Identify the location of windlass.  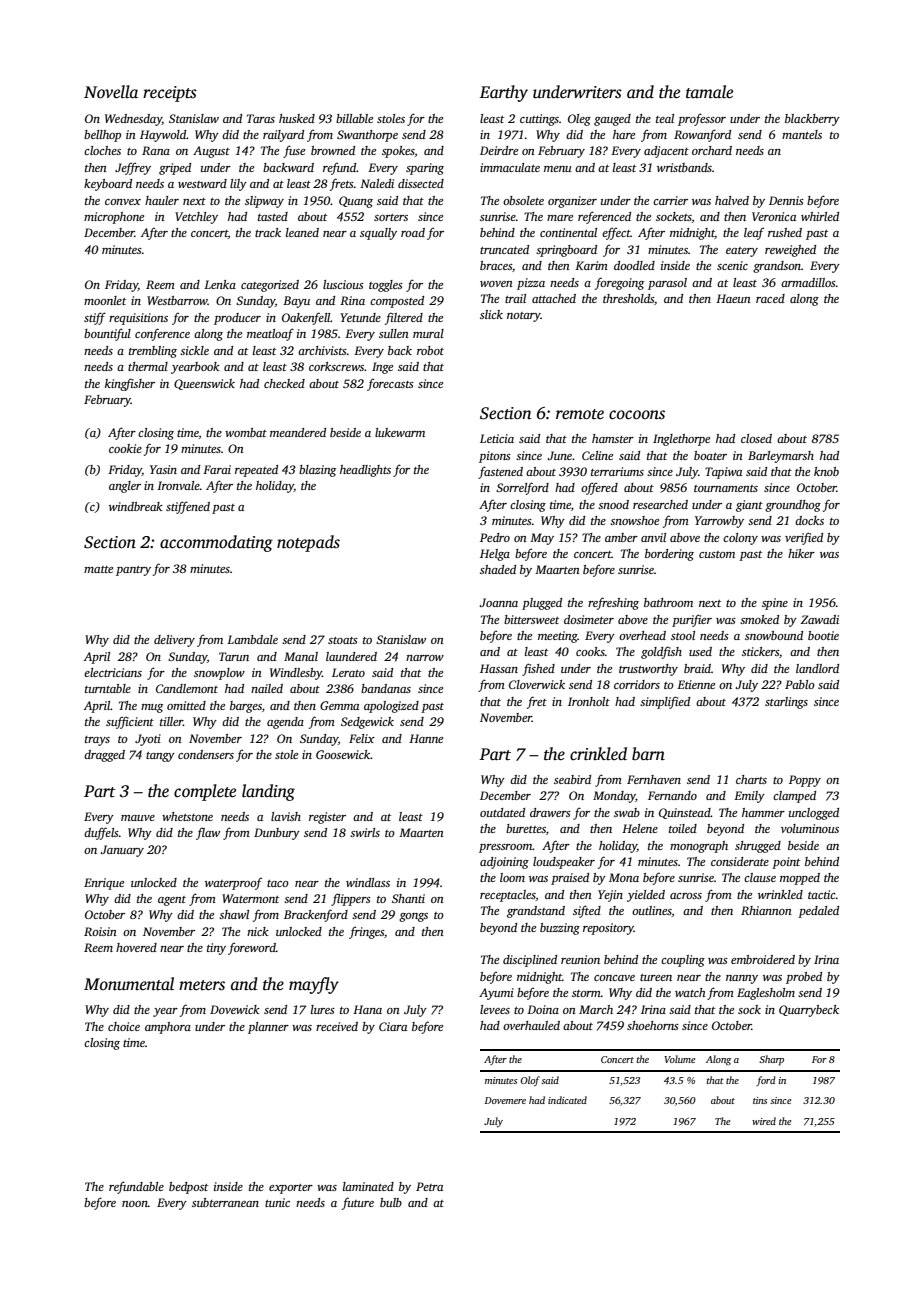
(368, 882).
